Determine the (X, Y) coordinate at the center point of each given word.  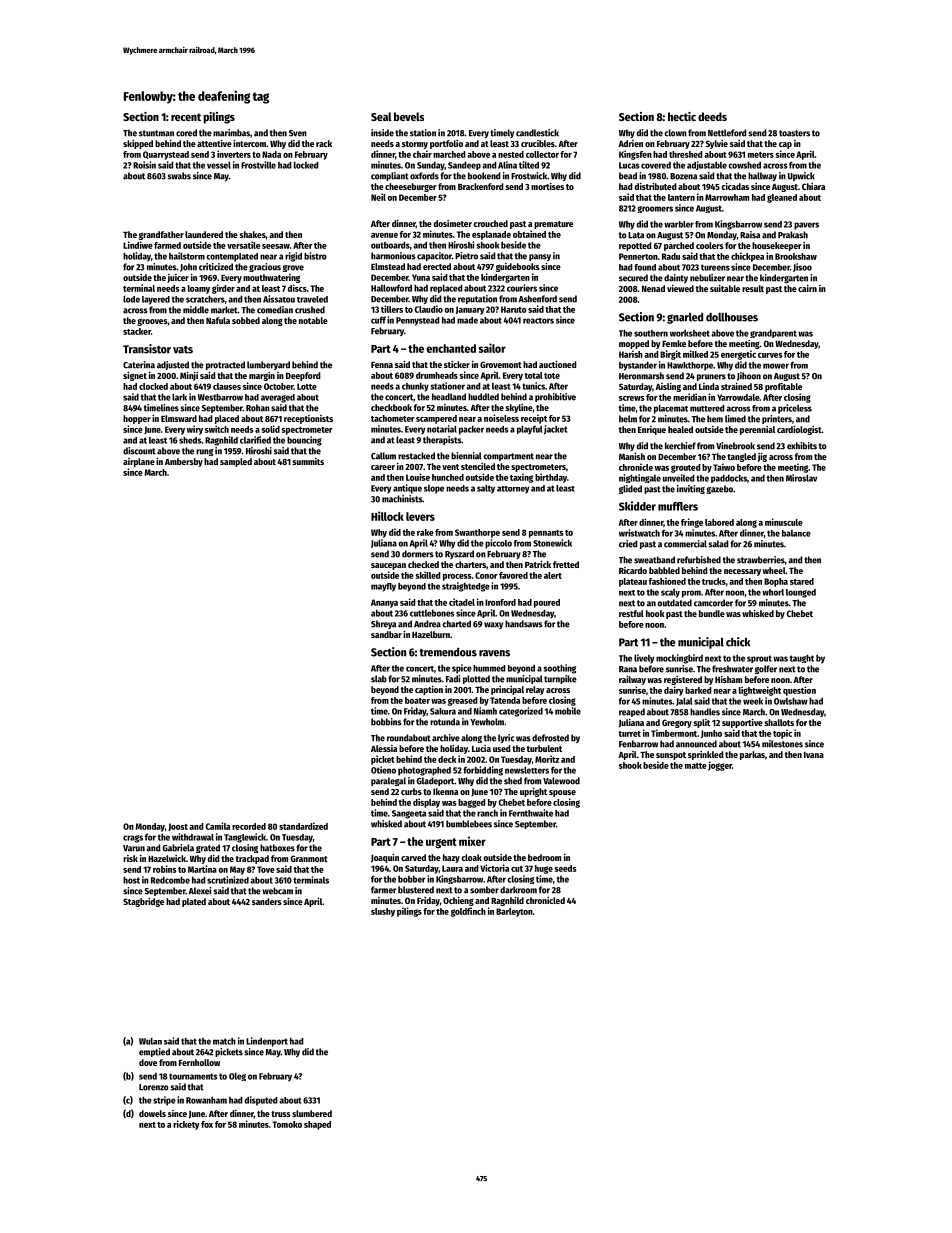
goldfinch (468, 912)
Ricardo (633, 570)
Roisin (144, 165)
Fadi (453, 679)
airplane (139, 462)
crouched (490, 223)
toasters (794, 133)
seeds (565, 868)
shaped (317, 1125)
